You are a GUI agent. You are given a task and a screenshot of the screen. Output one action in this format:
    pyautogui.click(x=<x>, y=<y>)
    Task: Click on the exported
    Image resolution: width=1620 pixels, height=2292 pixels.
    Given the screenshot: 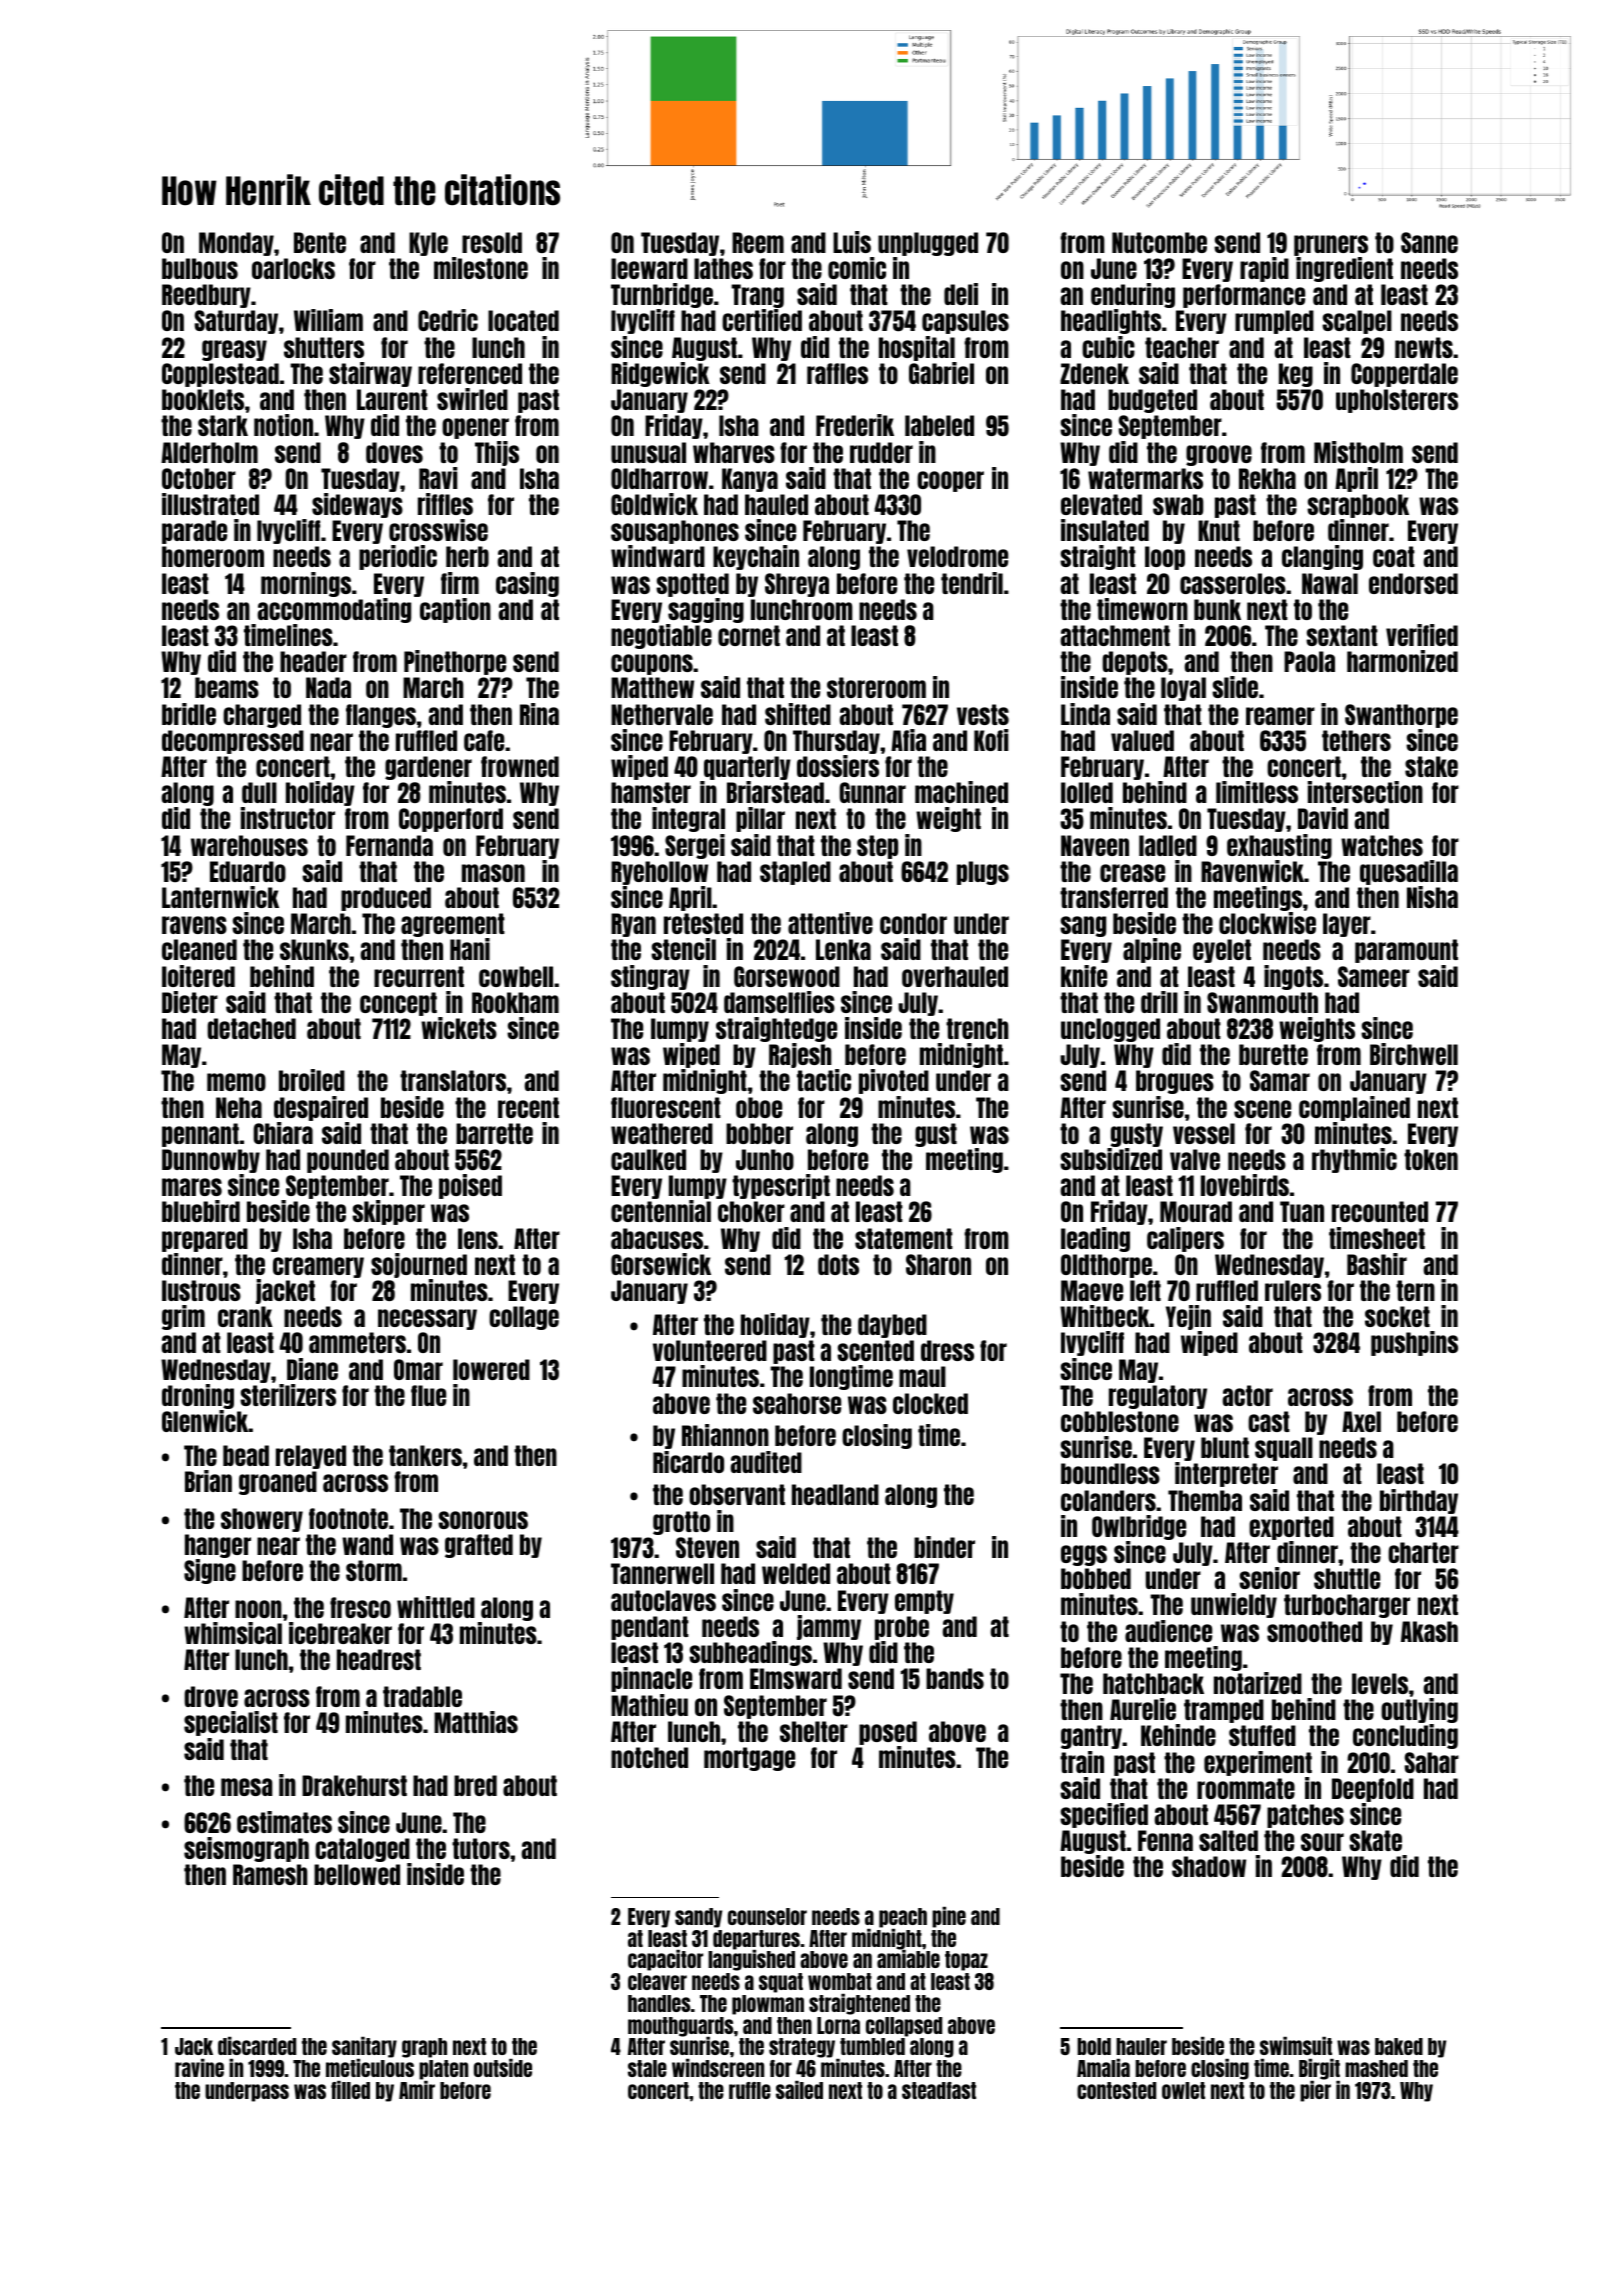 What is the action you would take?
    pyautogui.click(x=1291, y=1528)
